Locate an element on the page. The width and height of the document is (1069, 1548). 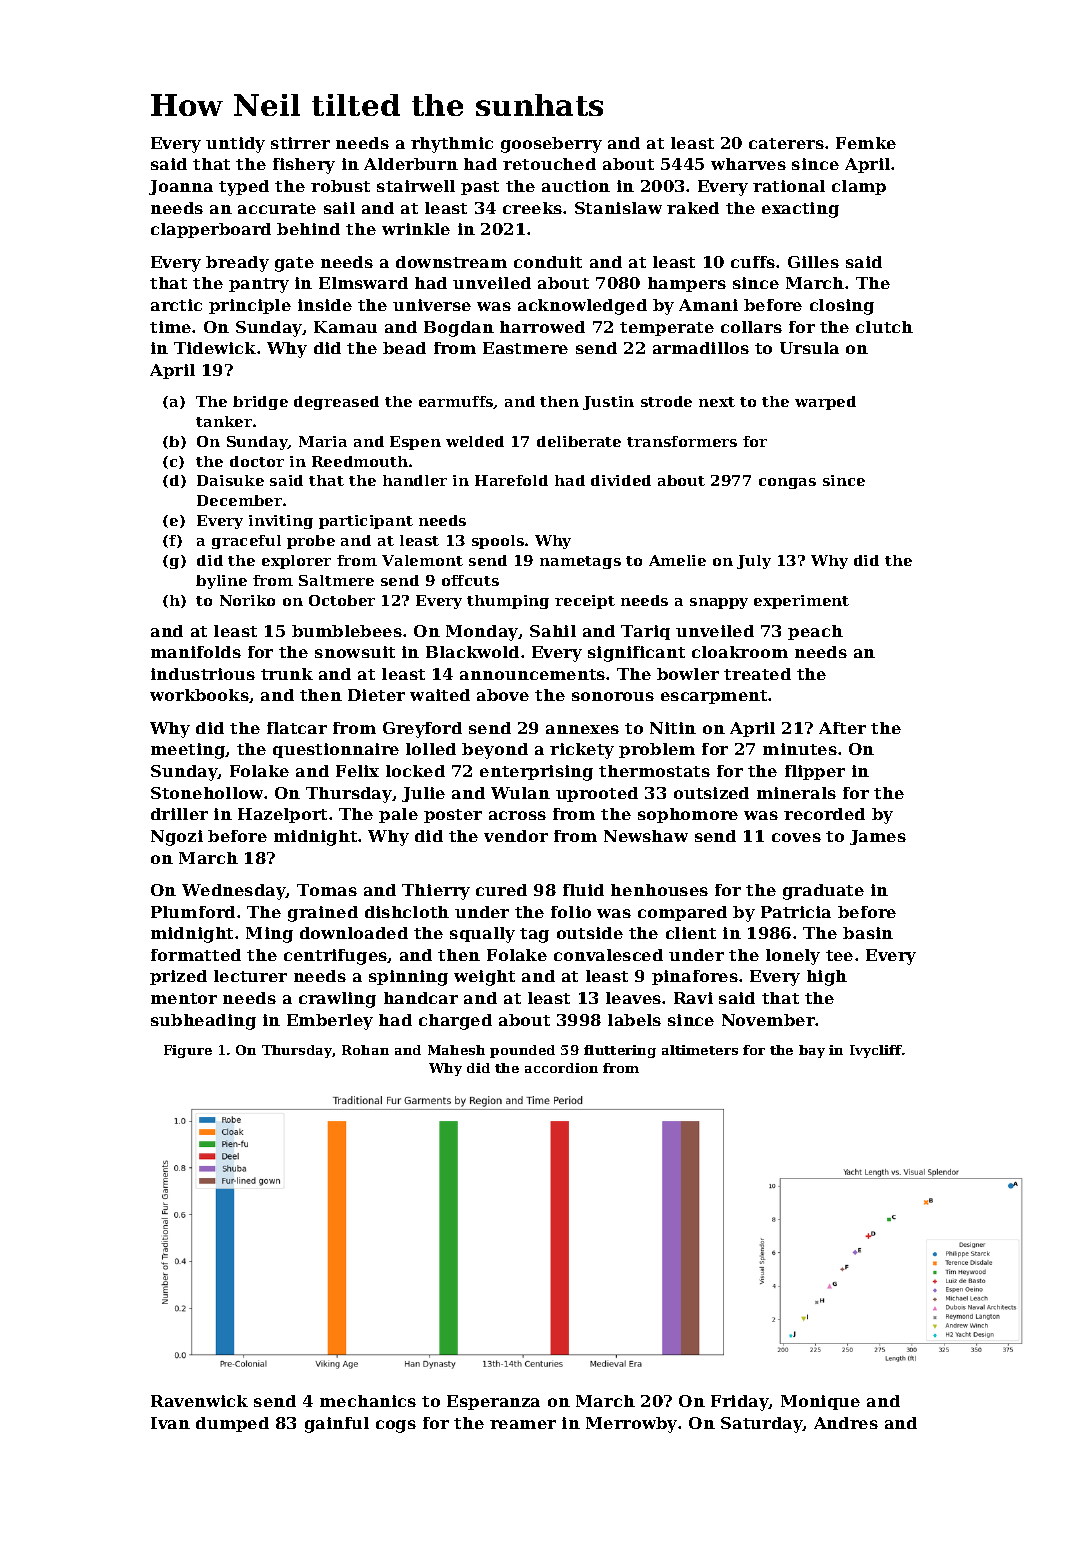
gainful is located at coordinates (337, 1425).
